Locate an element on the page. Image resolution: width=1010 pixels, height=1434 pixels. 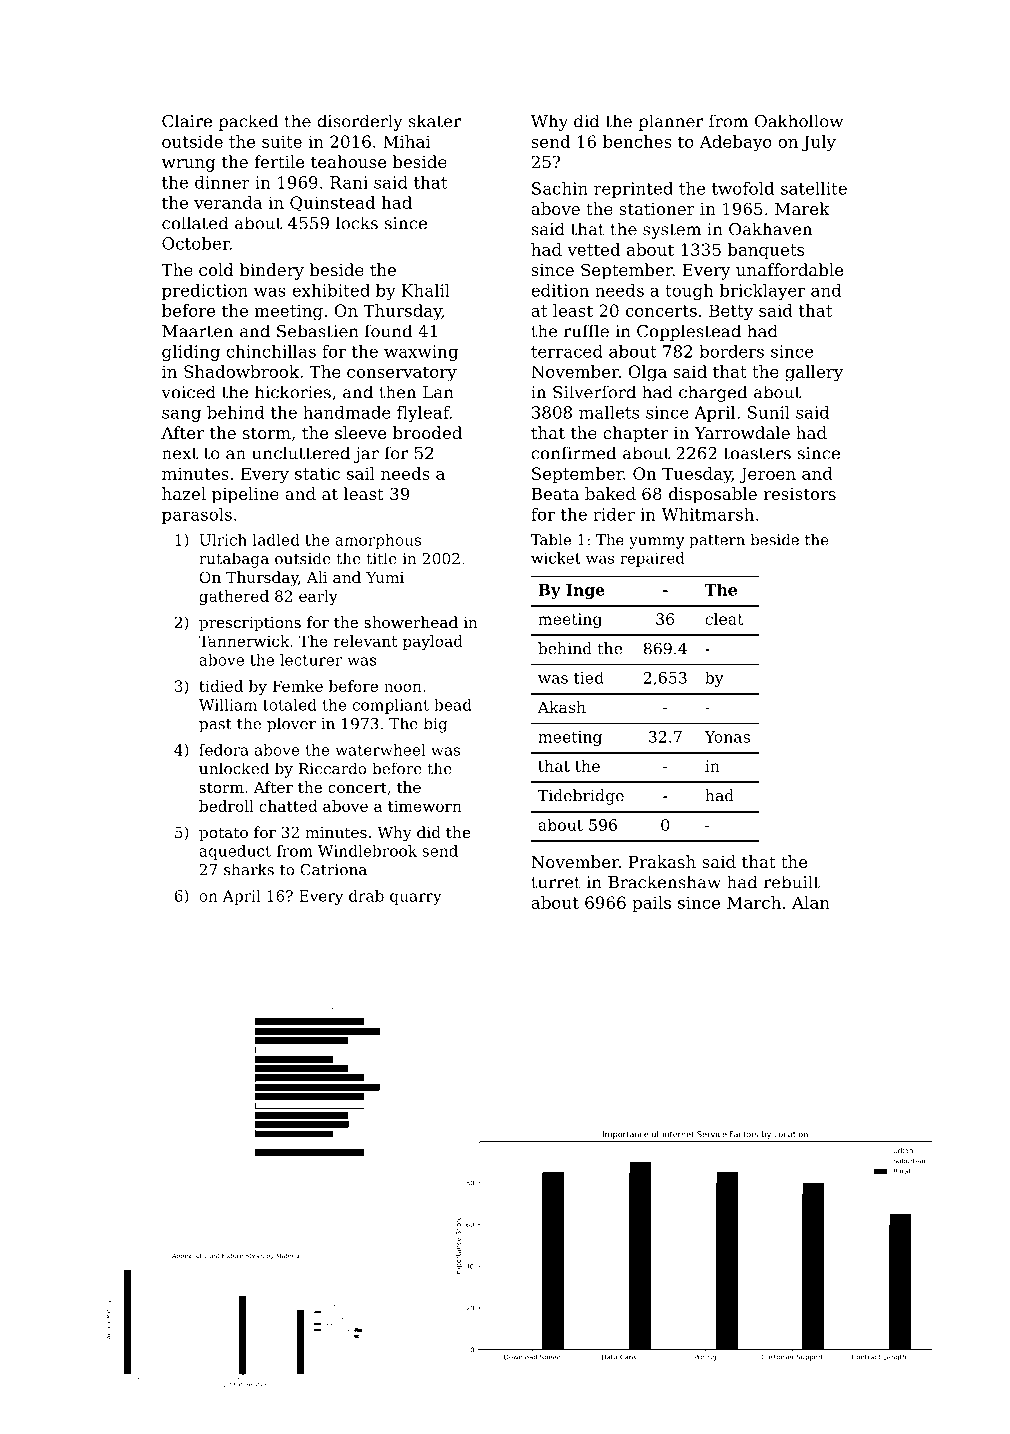
tied is located at coordinates (589, 678).
